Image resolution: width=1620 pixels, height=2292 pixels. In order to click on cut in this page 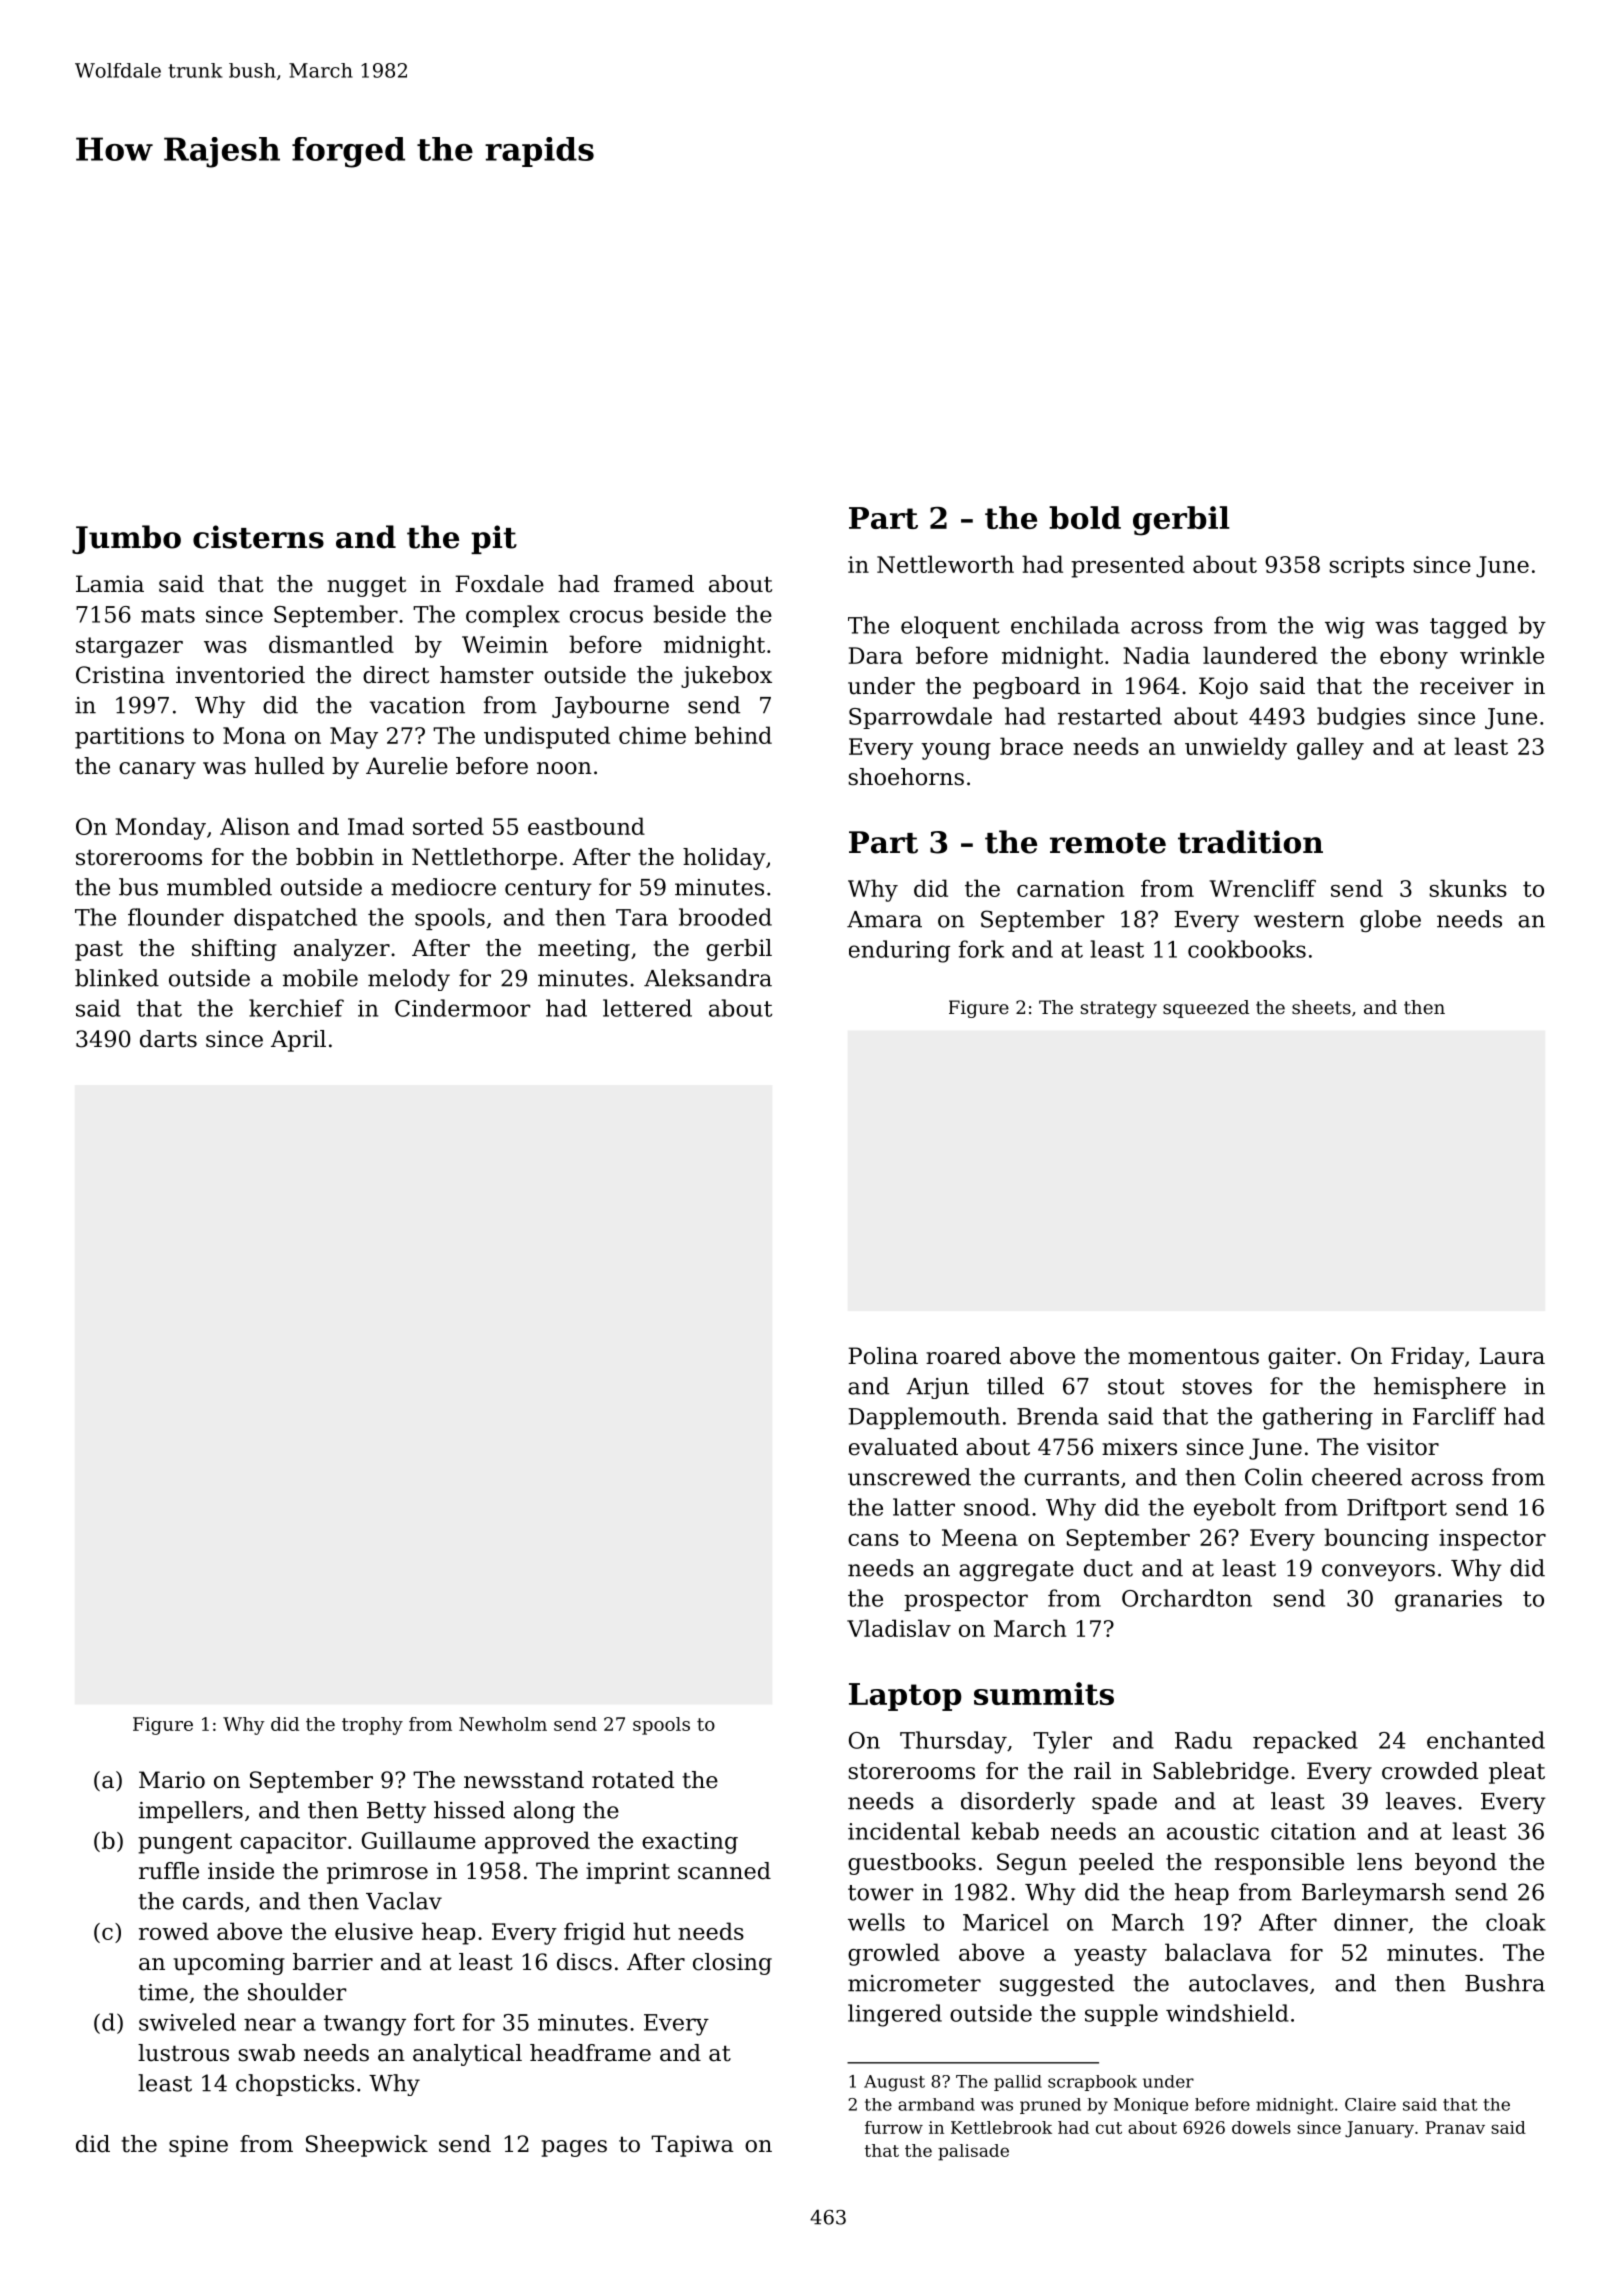, I will do `click(1109, 2128)`.
